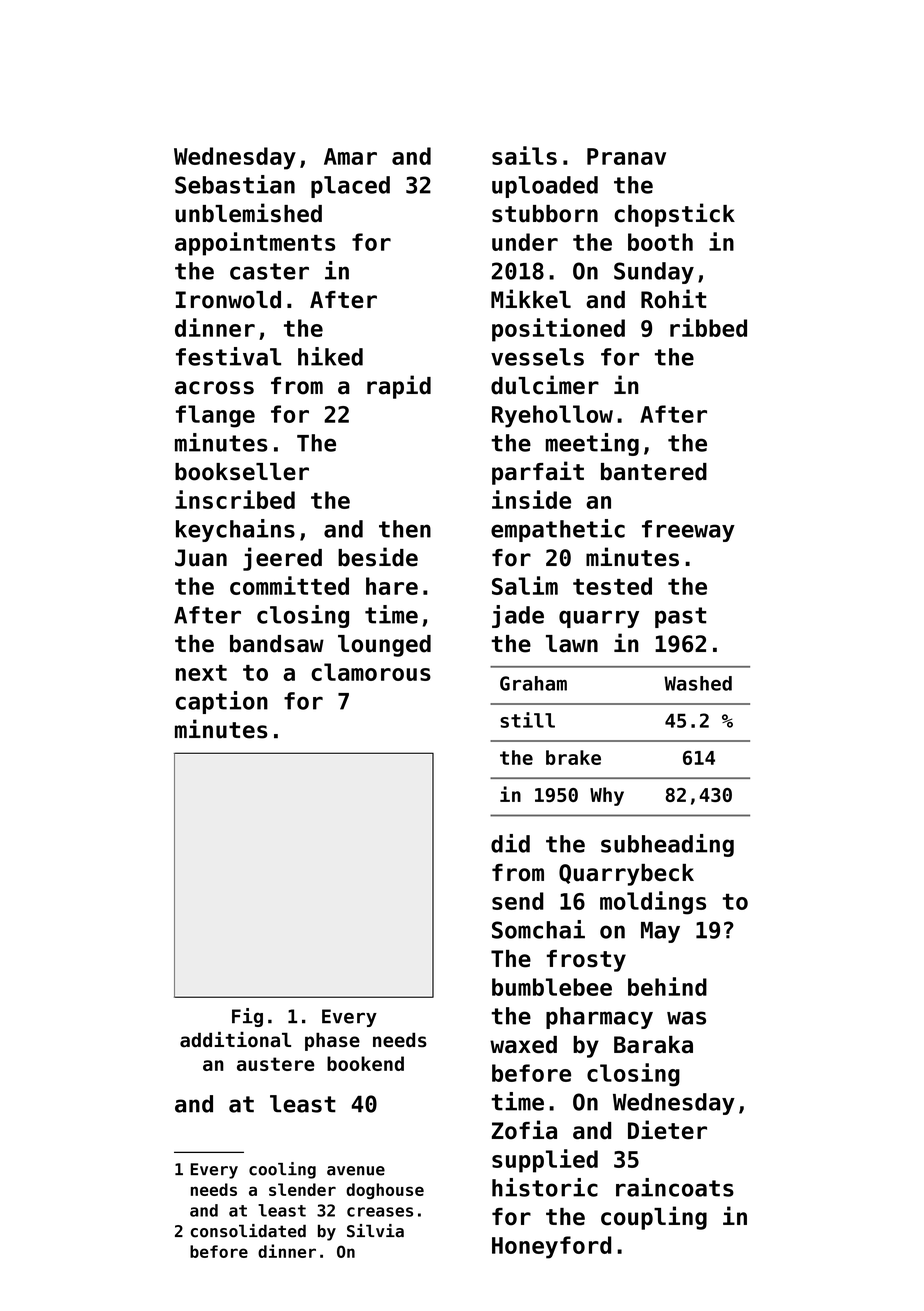  What do you see at coordinates (654, 472) in the image?
I see `bantered` at bounding box center [654, 472].
